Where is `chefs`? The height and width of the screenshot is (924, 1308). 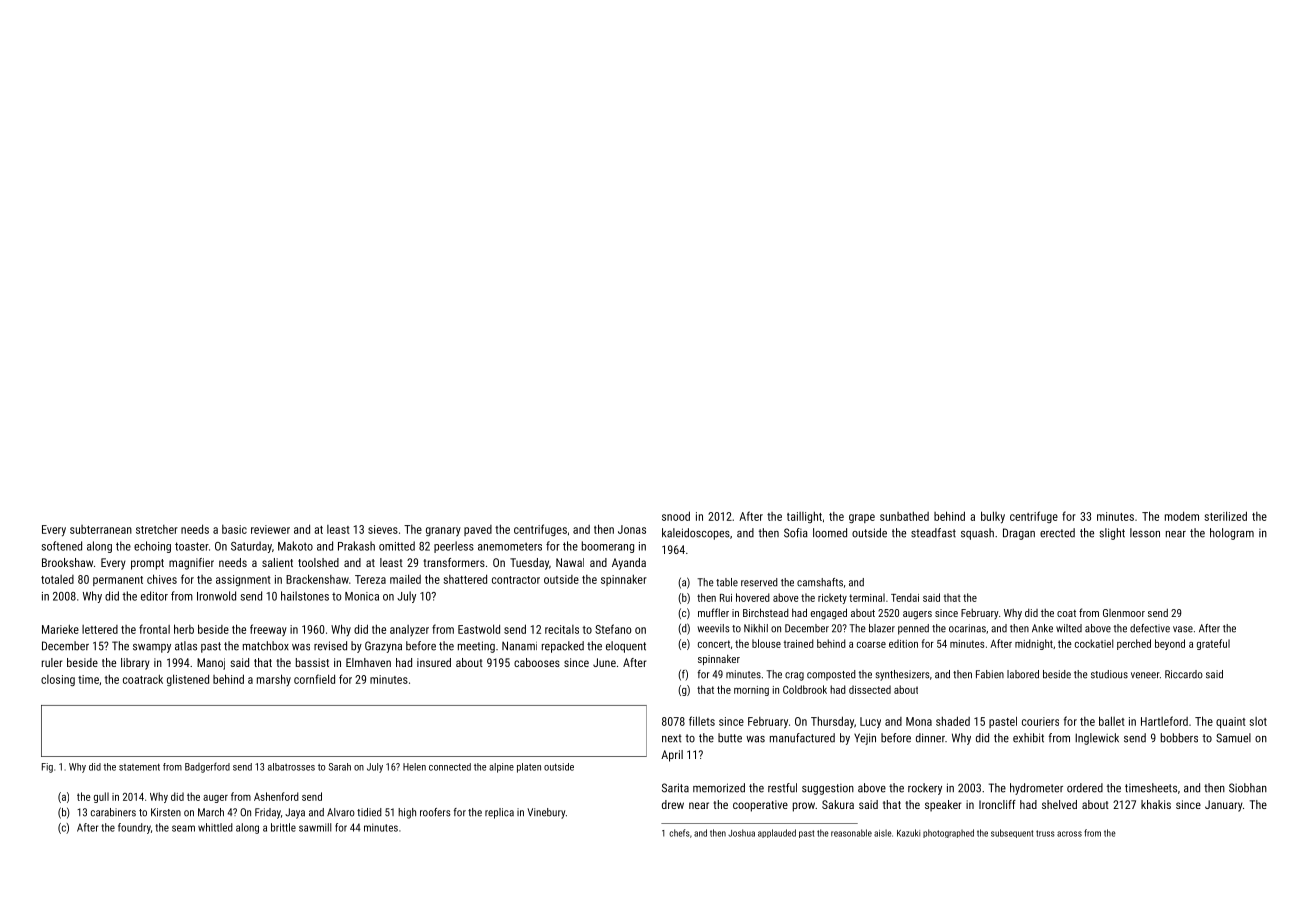
chefs is located at coordinates (679, 833).
